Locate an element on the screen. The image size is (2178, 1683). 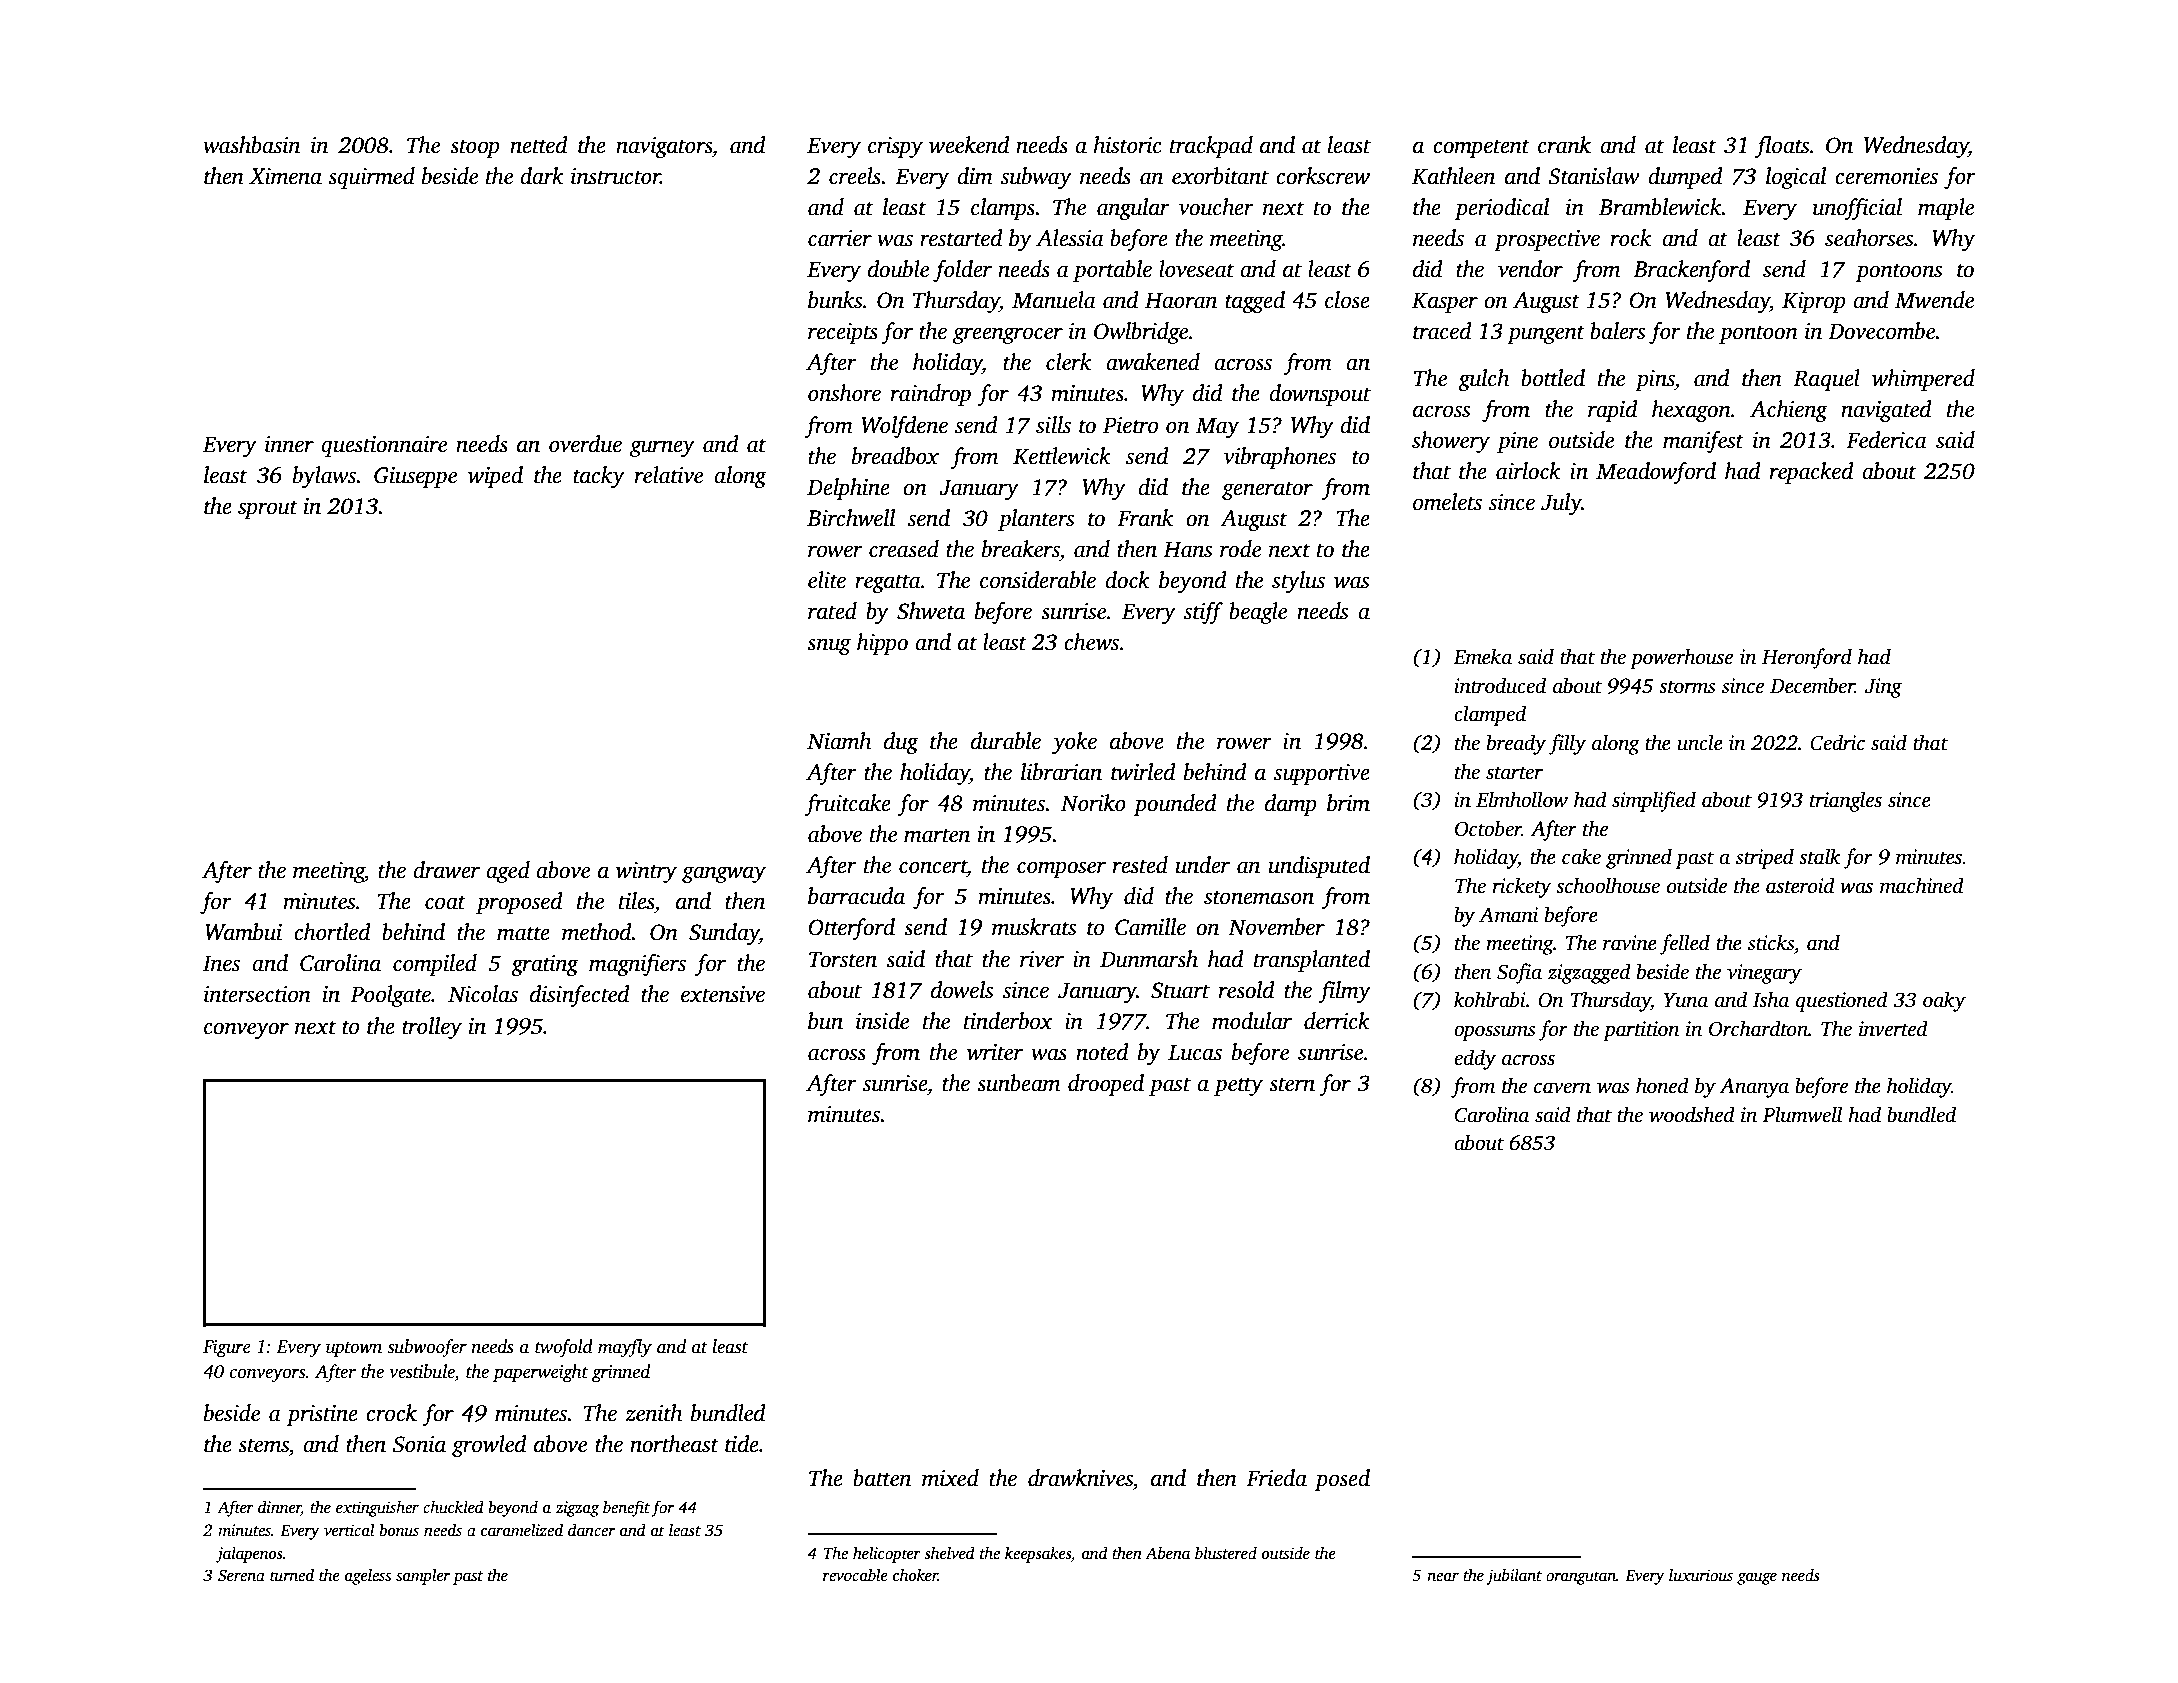
dim is located at coordinates (975, 176).
